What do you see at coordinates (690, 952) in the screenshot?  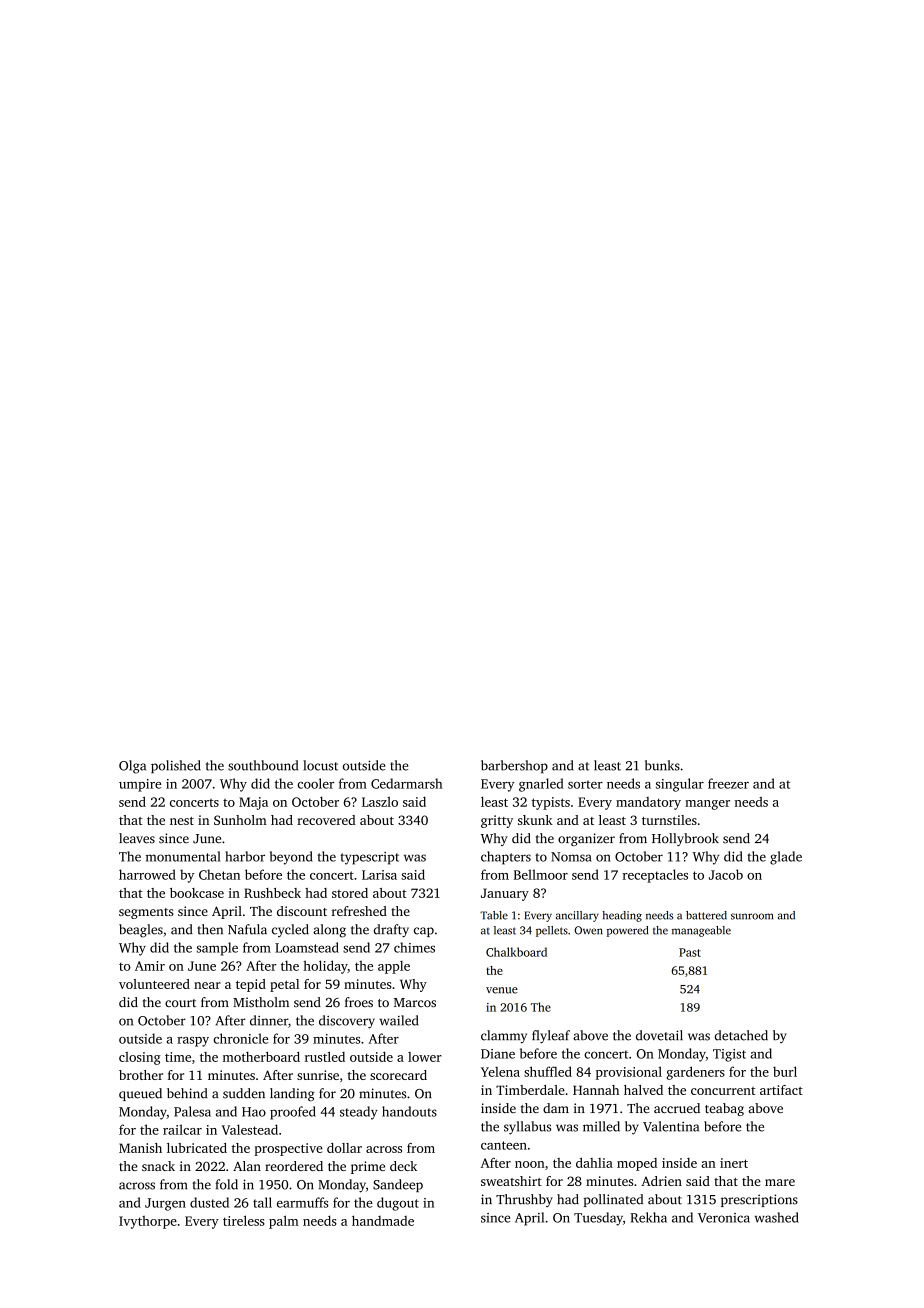 I see `Past` at bounding box center [690, 952].
